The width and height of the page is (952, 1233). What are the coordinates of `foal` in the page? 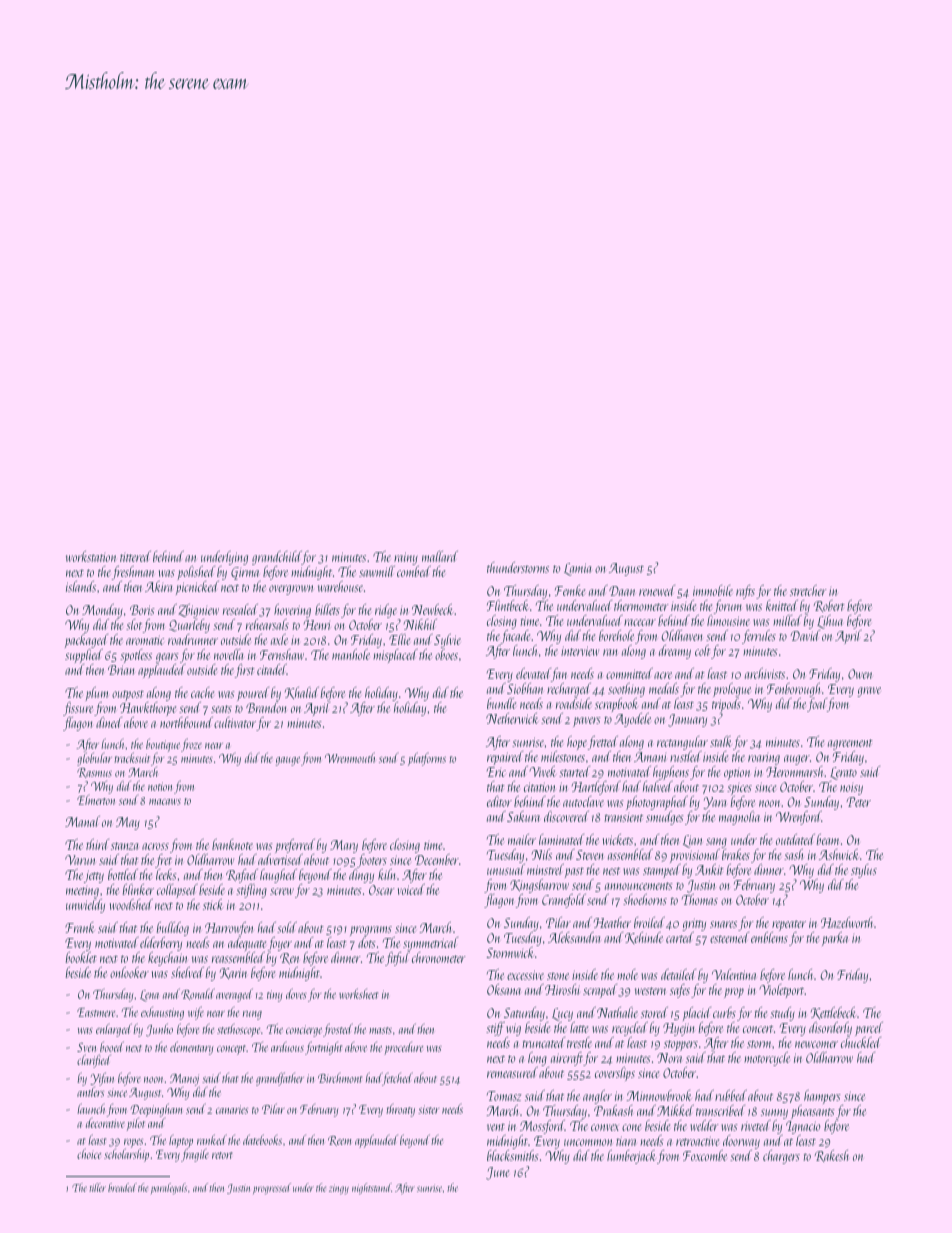 It's located at (817, 705).
